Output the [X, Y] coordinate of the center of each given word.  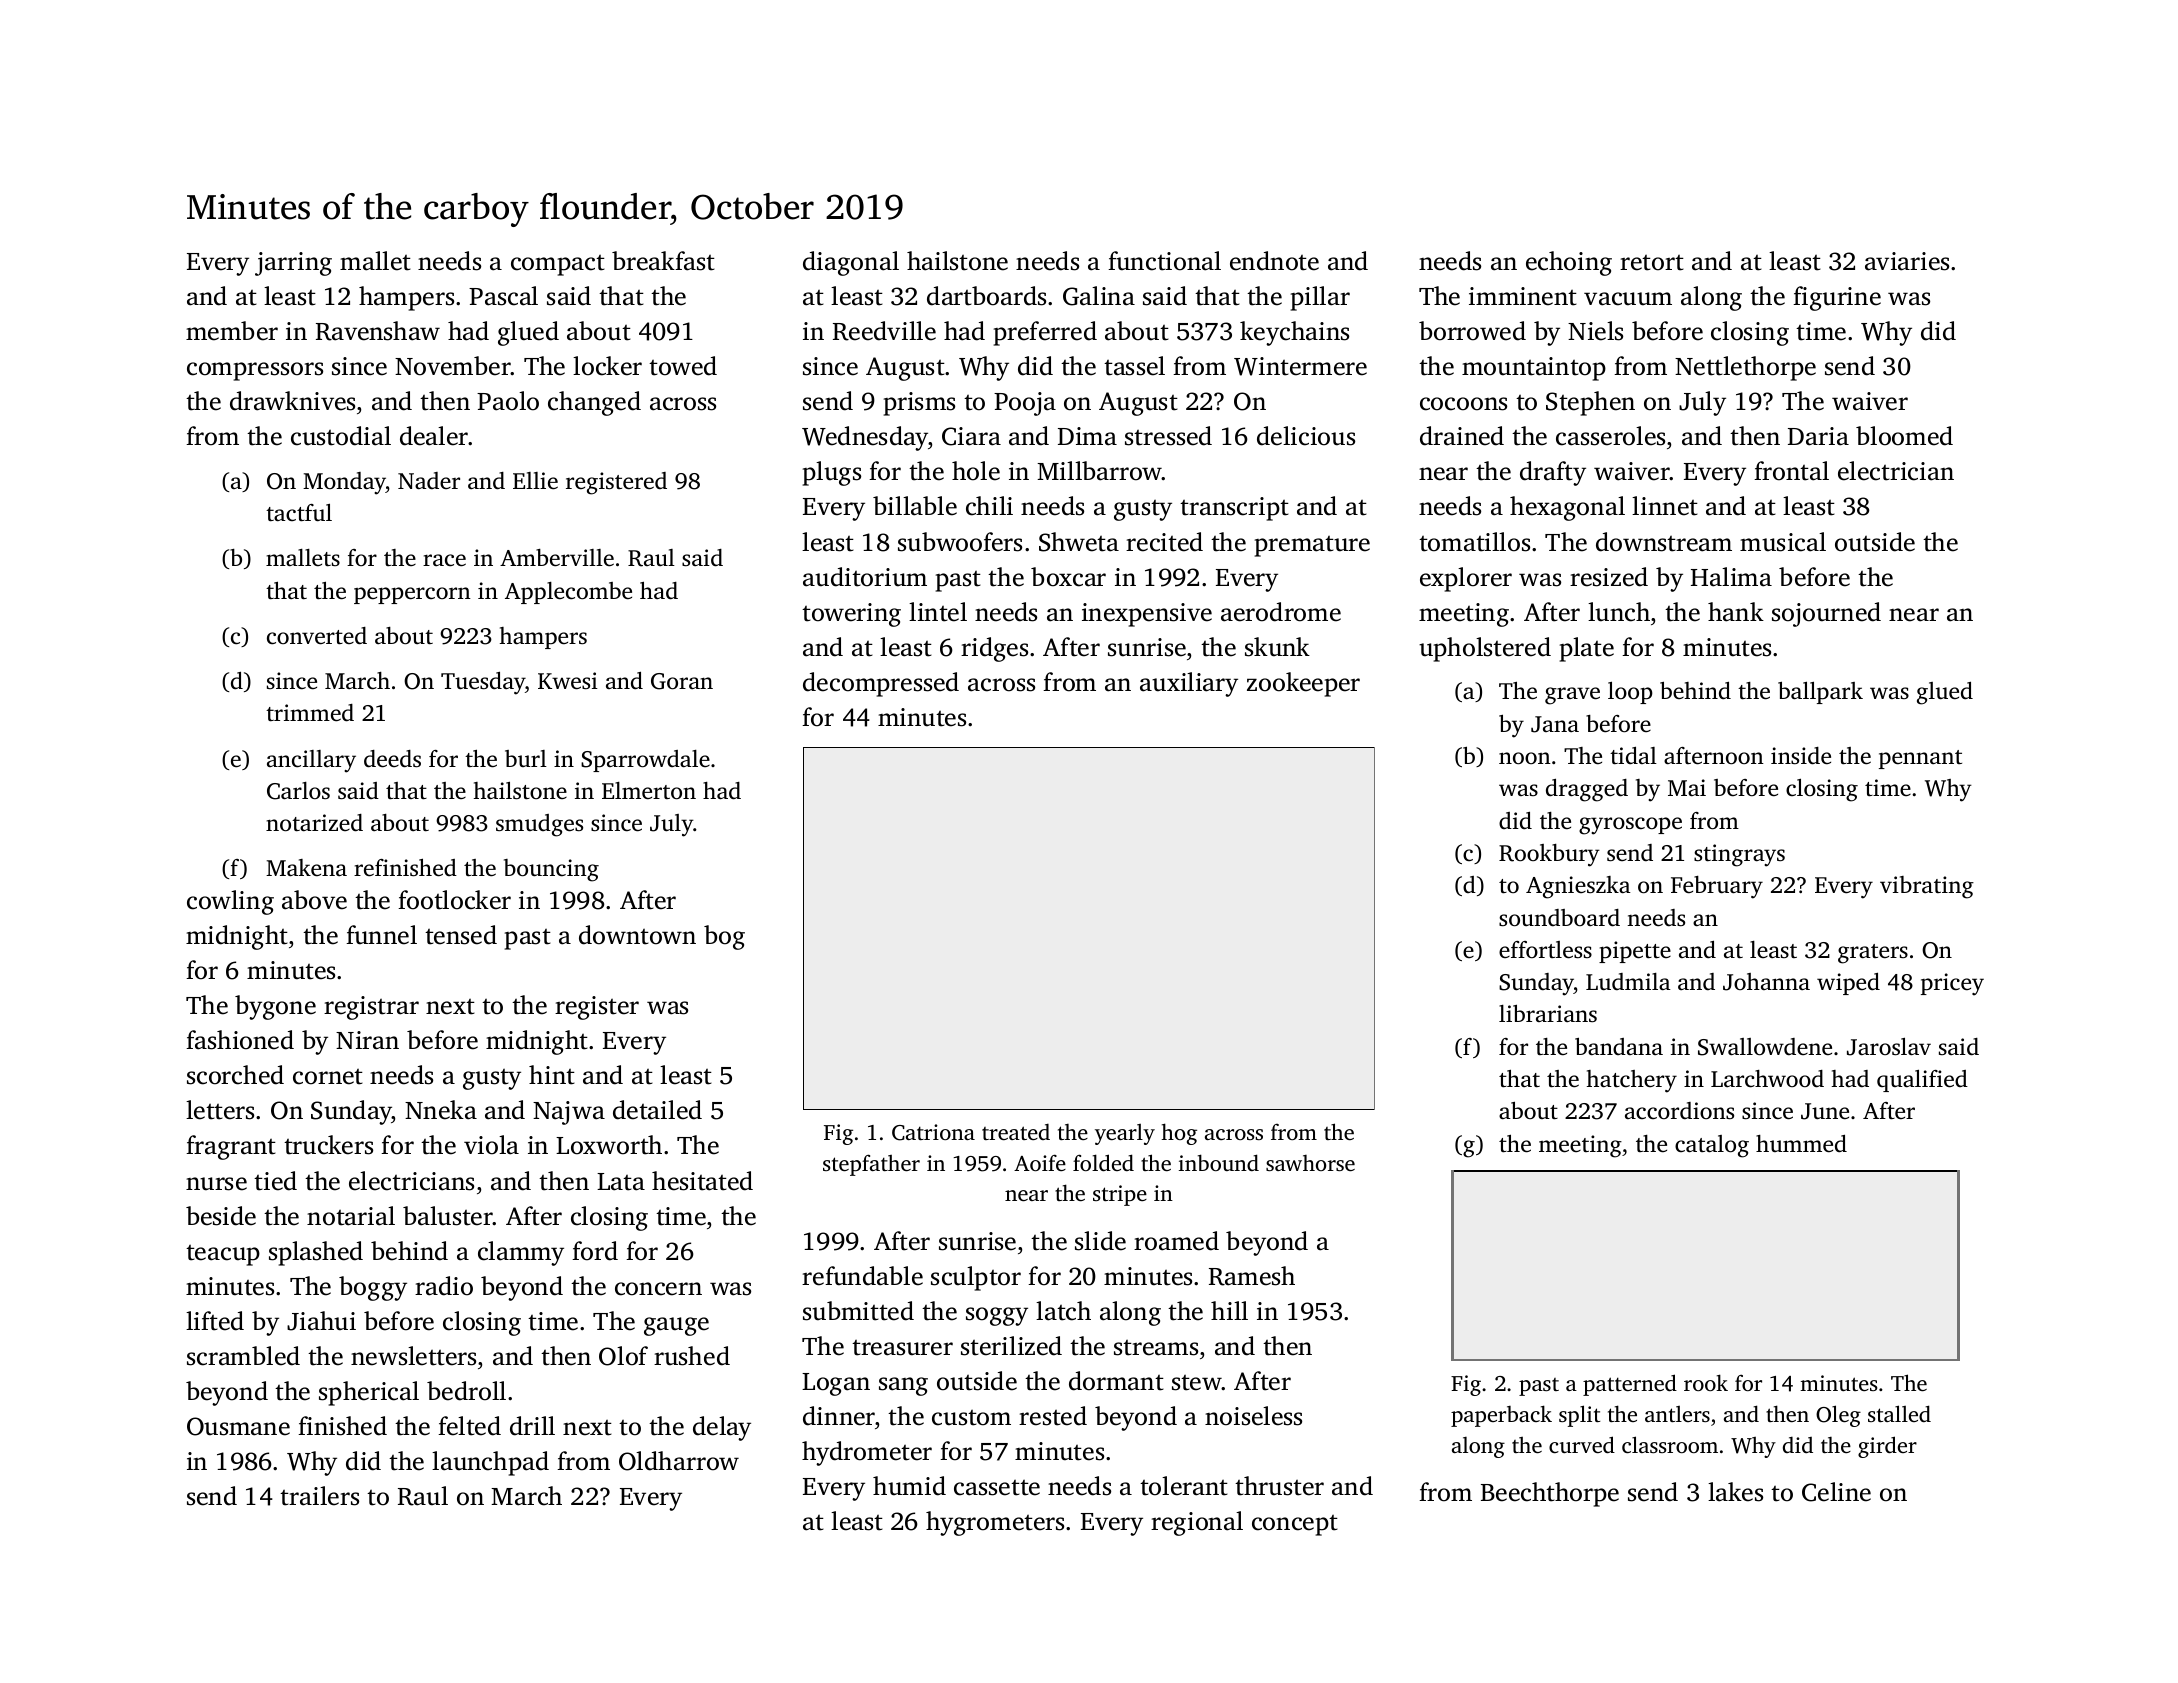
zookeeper [1303, 684]
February [1717, 887]
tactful [299, 512]
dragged [1587, 790]
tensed [461, 935]
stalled [1899, 1413]
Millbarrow [1100, 471]
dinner [839, 1416]
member [232, 331]
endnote [1274, 261]
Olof [623, 1356]
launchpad [490, 1463]
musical [1783, 542]
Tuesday [483, 683]
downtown [637, 935]
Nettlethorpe [1745, 368]
